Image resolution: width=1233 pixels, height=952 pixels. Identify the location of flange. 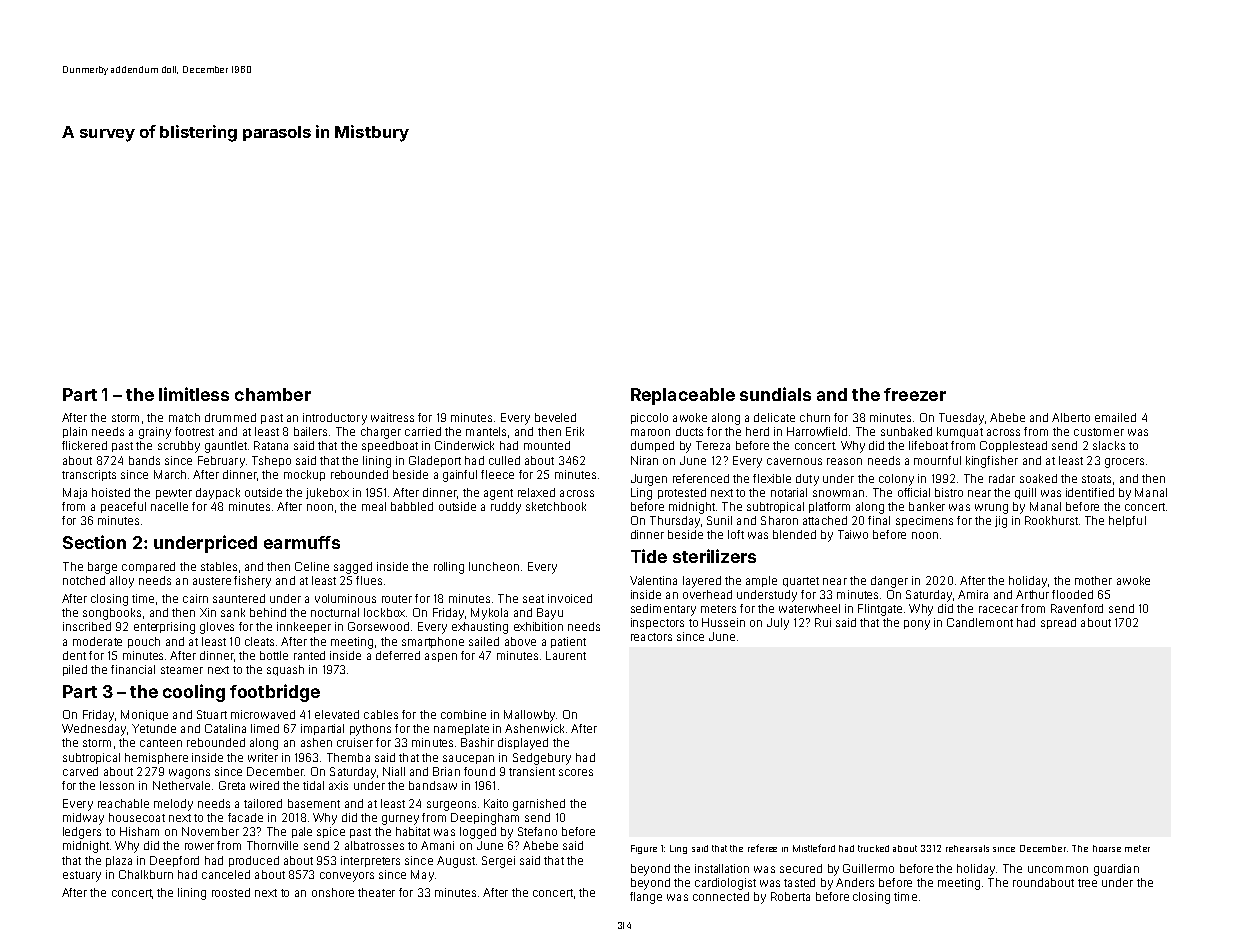
(646, 898).
